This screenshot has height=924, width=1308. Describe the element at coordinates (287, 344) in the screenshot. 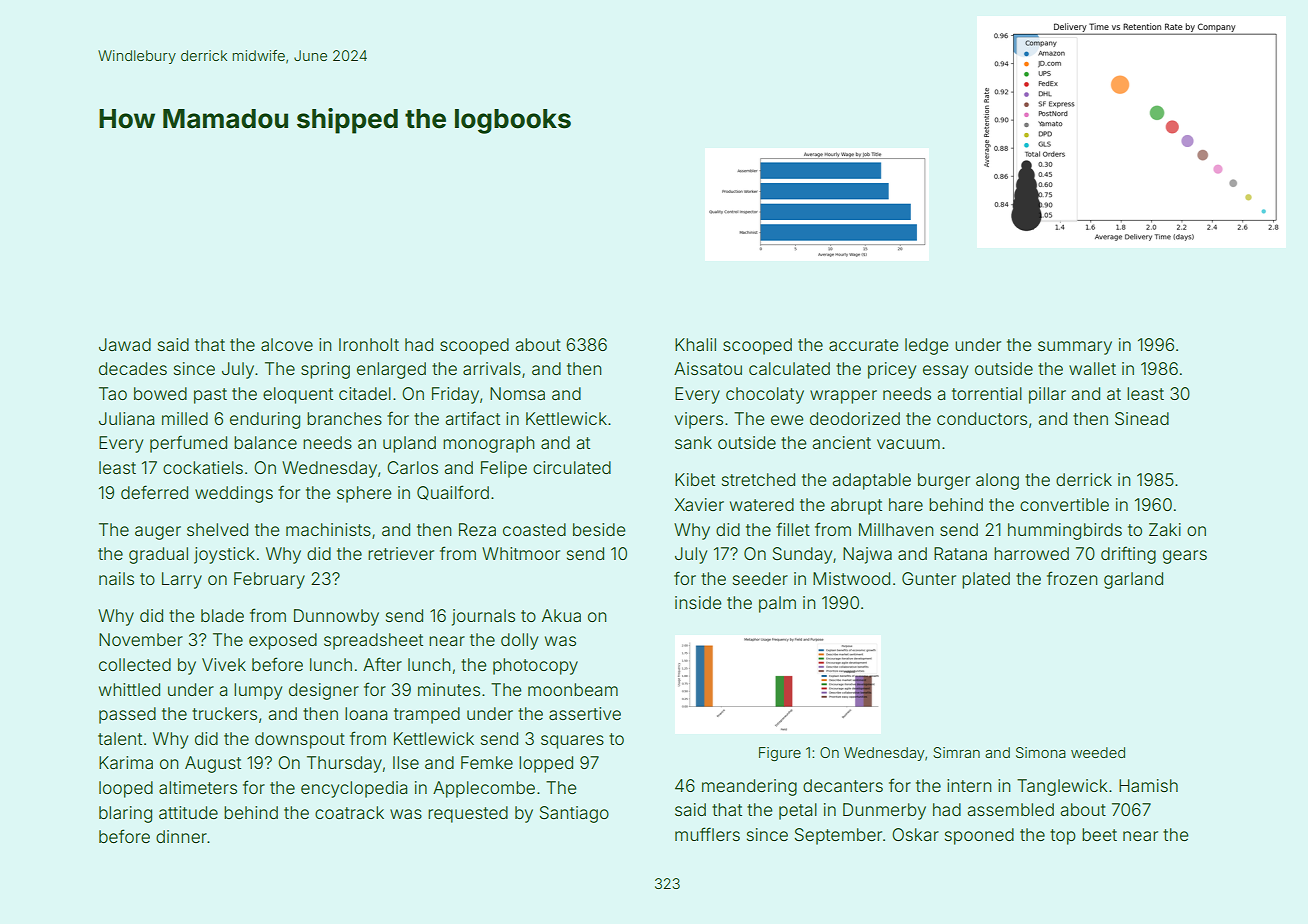

I see `alcove` at that location.
